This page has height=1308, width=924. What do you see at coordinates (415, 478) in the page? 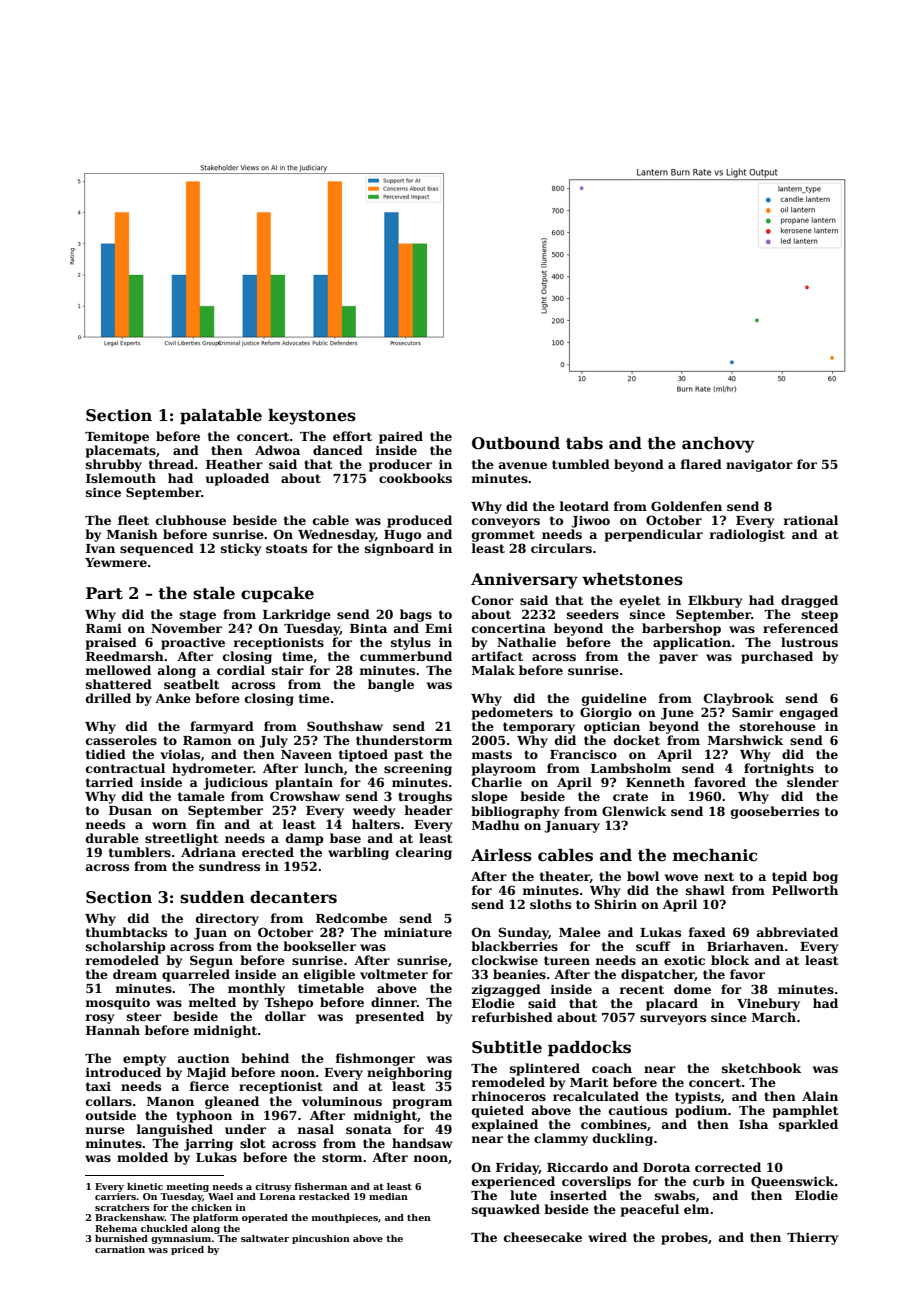
I see `cookbooks` at bounding box center [415, 478].
